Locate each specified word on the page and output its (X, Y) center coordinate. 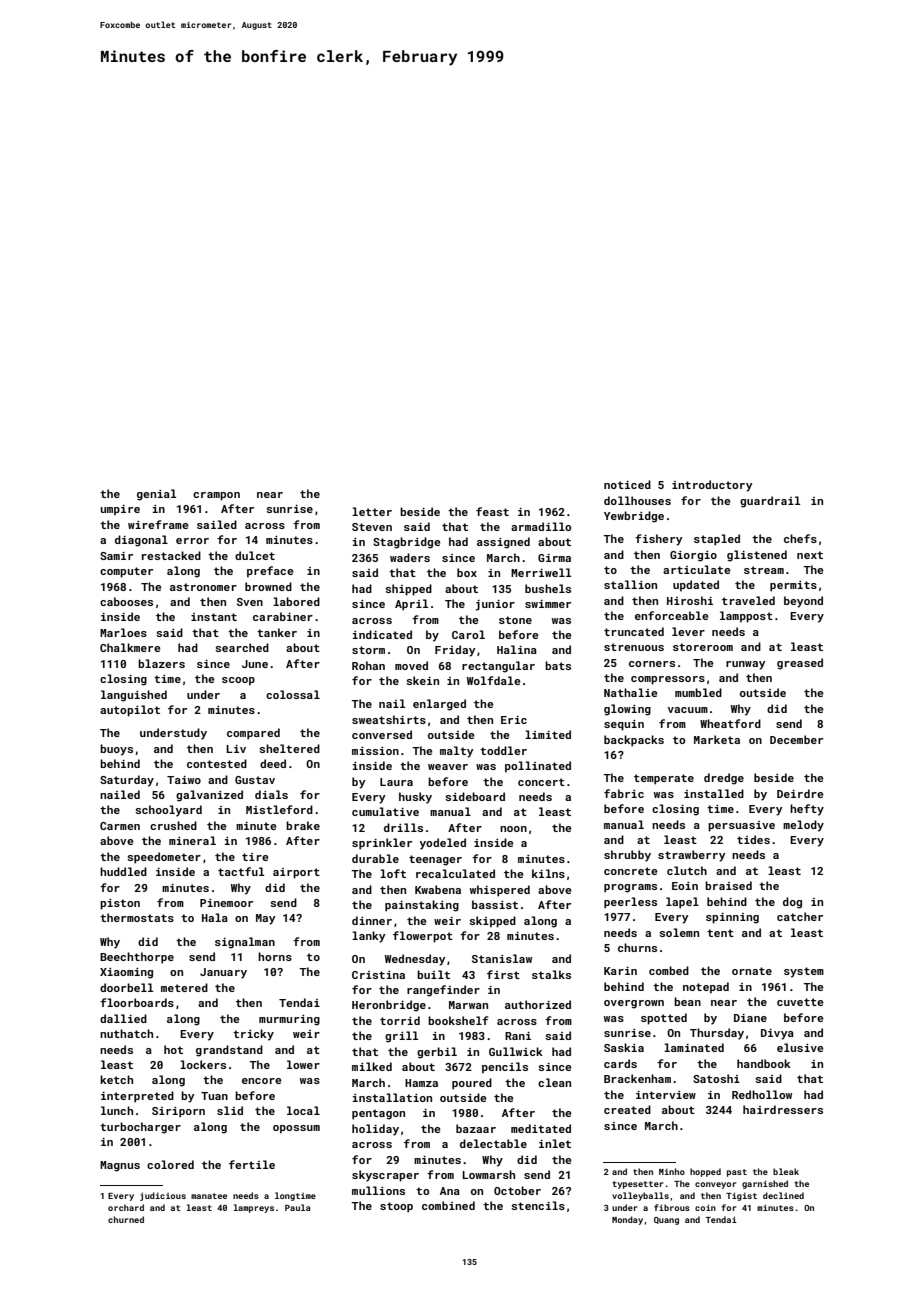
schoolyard (168, 811)
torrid (400, 1020)
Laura (396, 782)
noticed (627, 484)
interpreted (137, 1097)
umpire (120, 510)
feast (492, 511)
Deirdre (800, 793)
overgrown (634, 1004)
